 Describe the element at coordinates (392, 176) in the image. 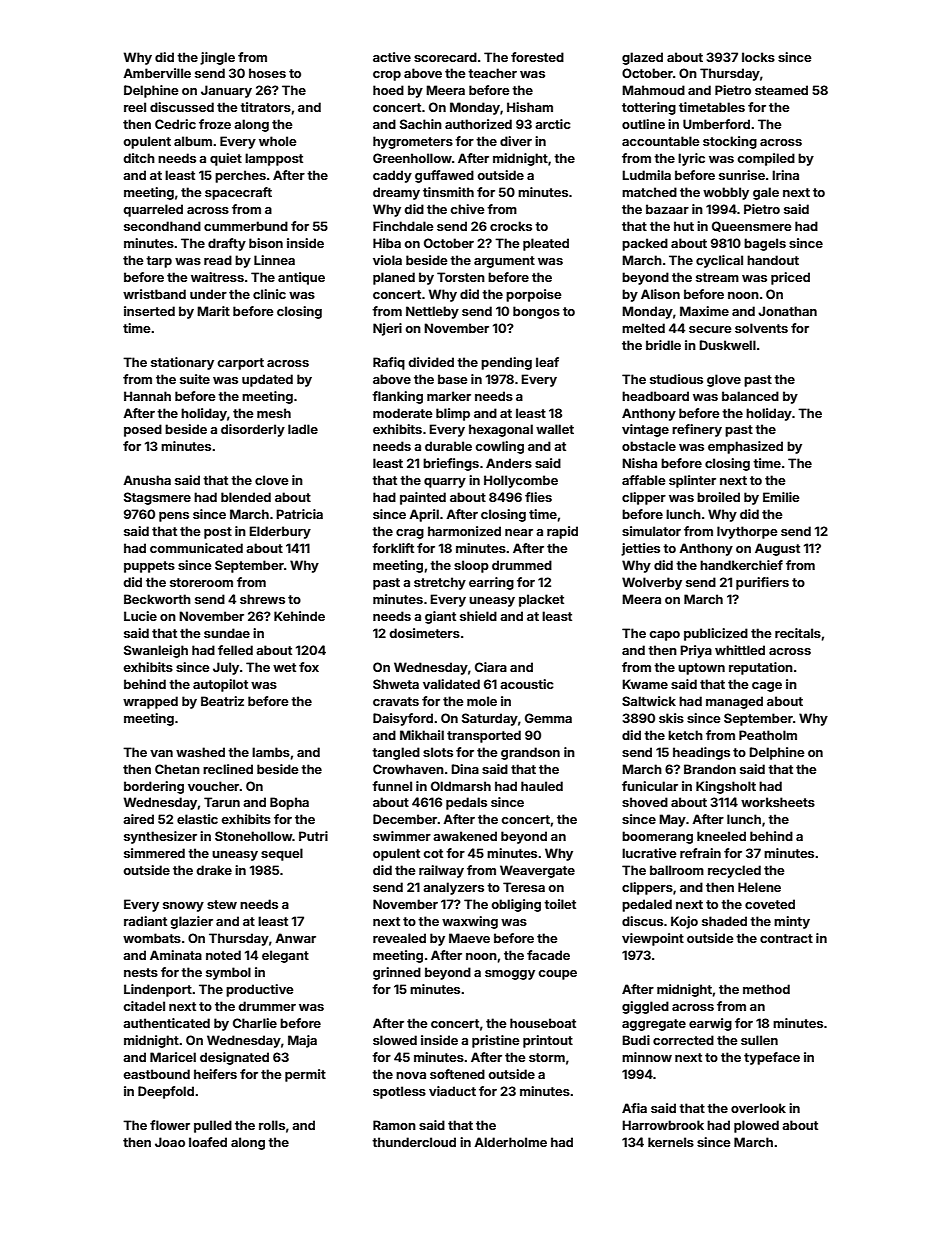

I see `caddy` at that location.
